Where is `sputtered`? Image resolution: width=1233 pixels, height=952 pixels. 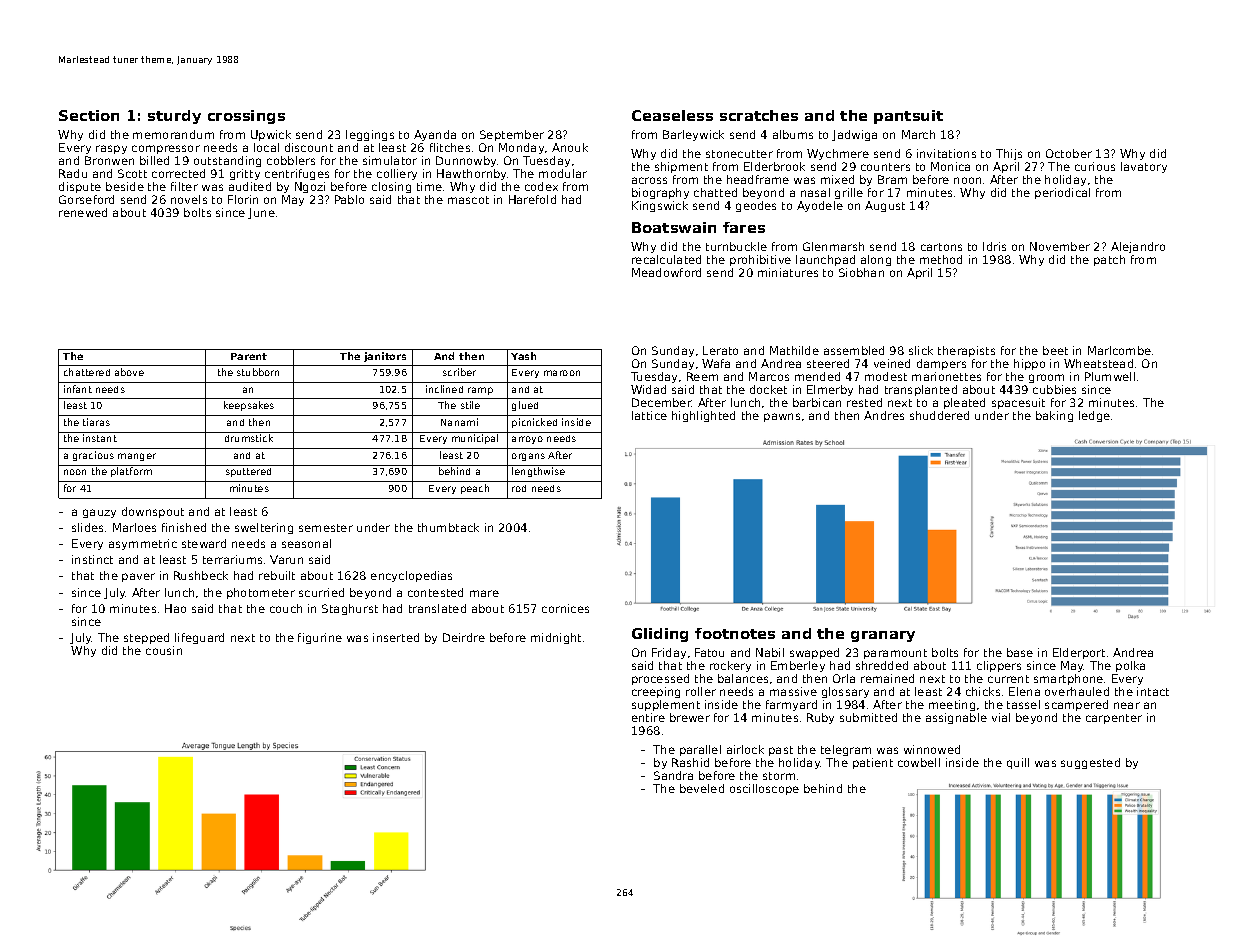 sputtered is located at coordinates (248, 472).
